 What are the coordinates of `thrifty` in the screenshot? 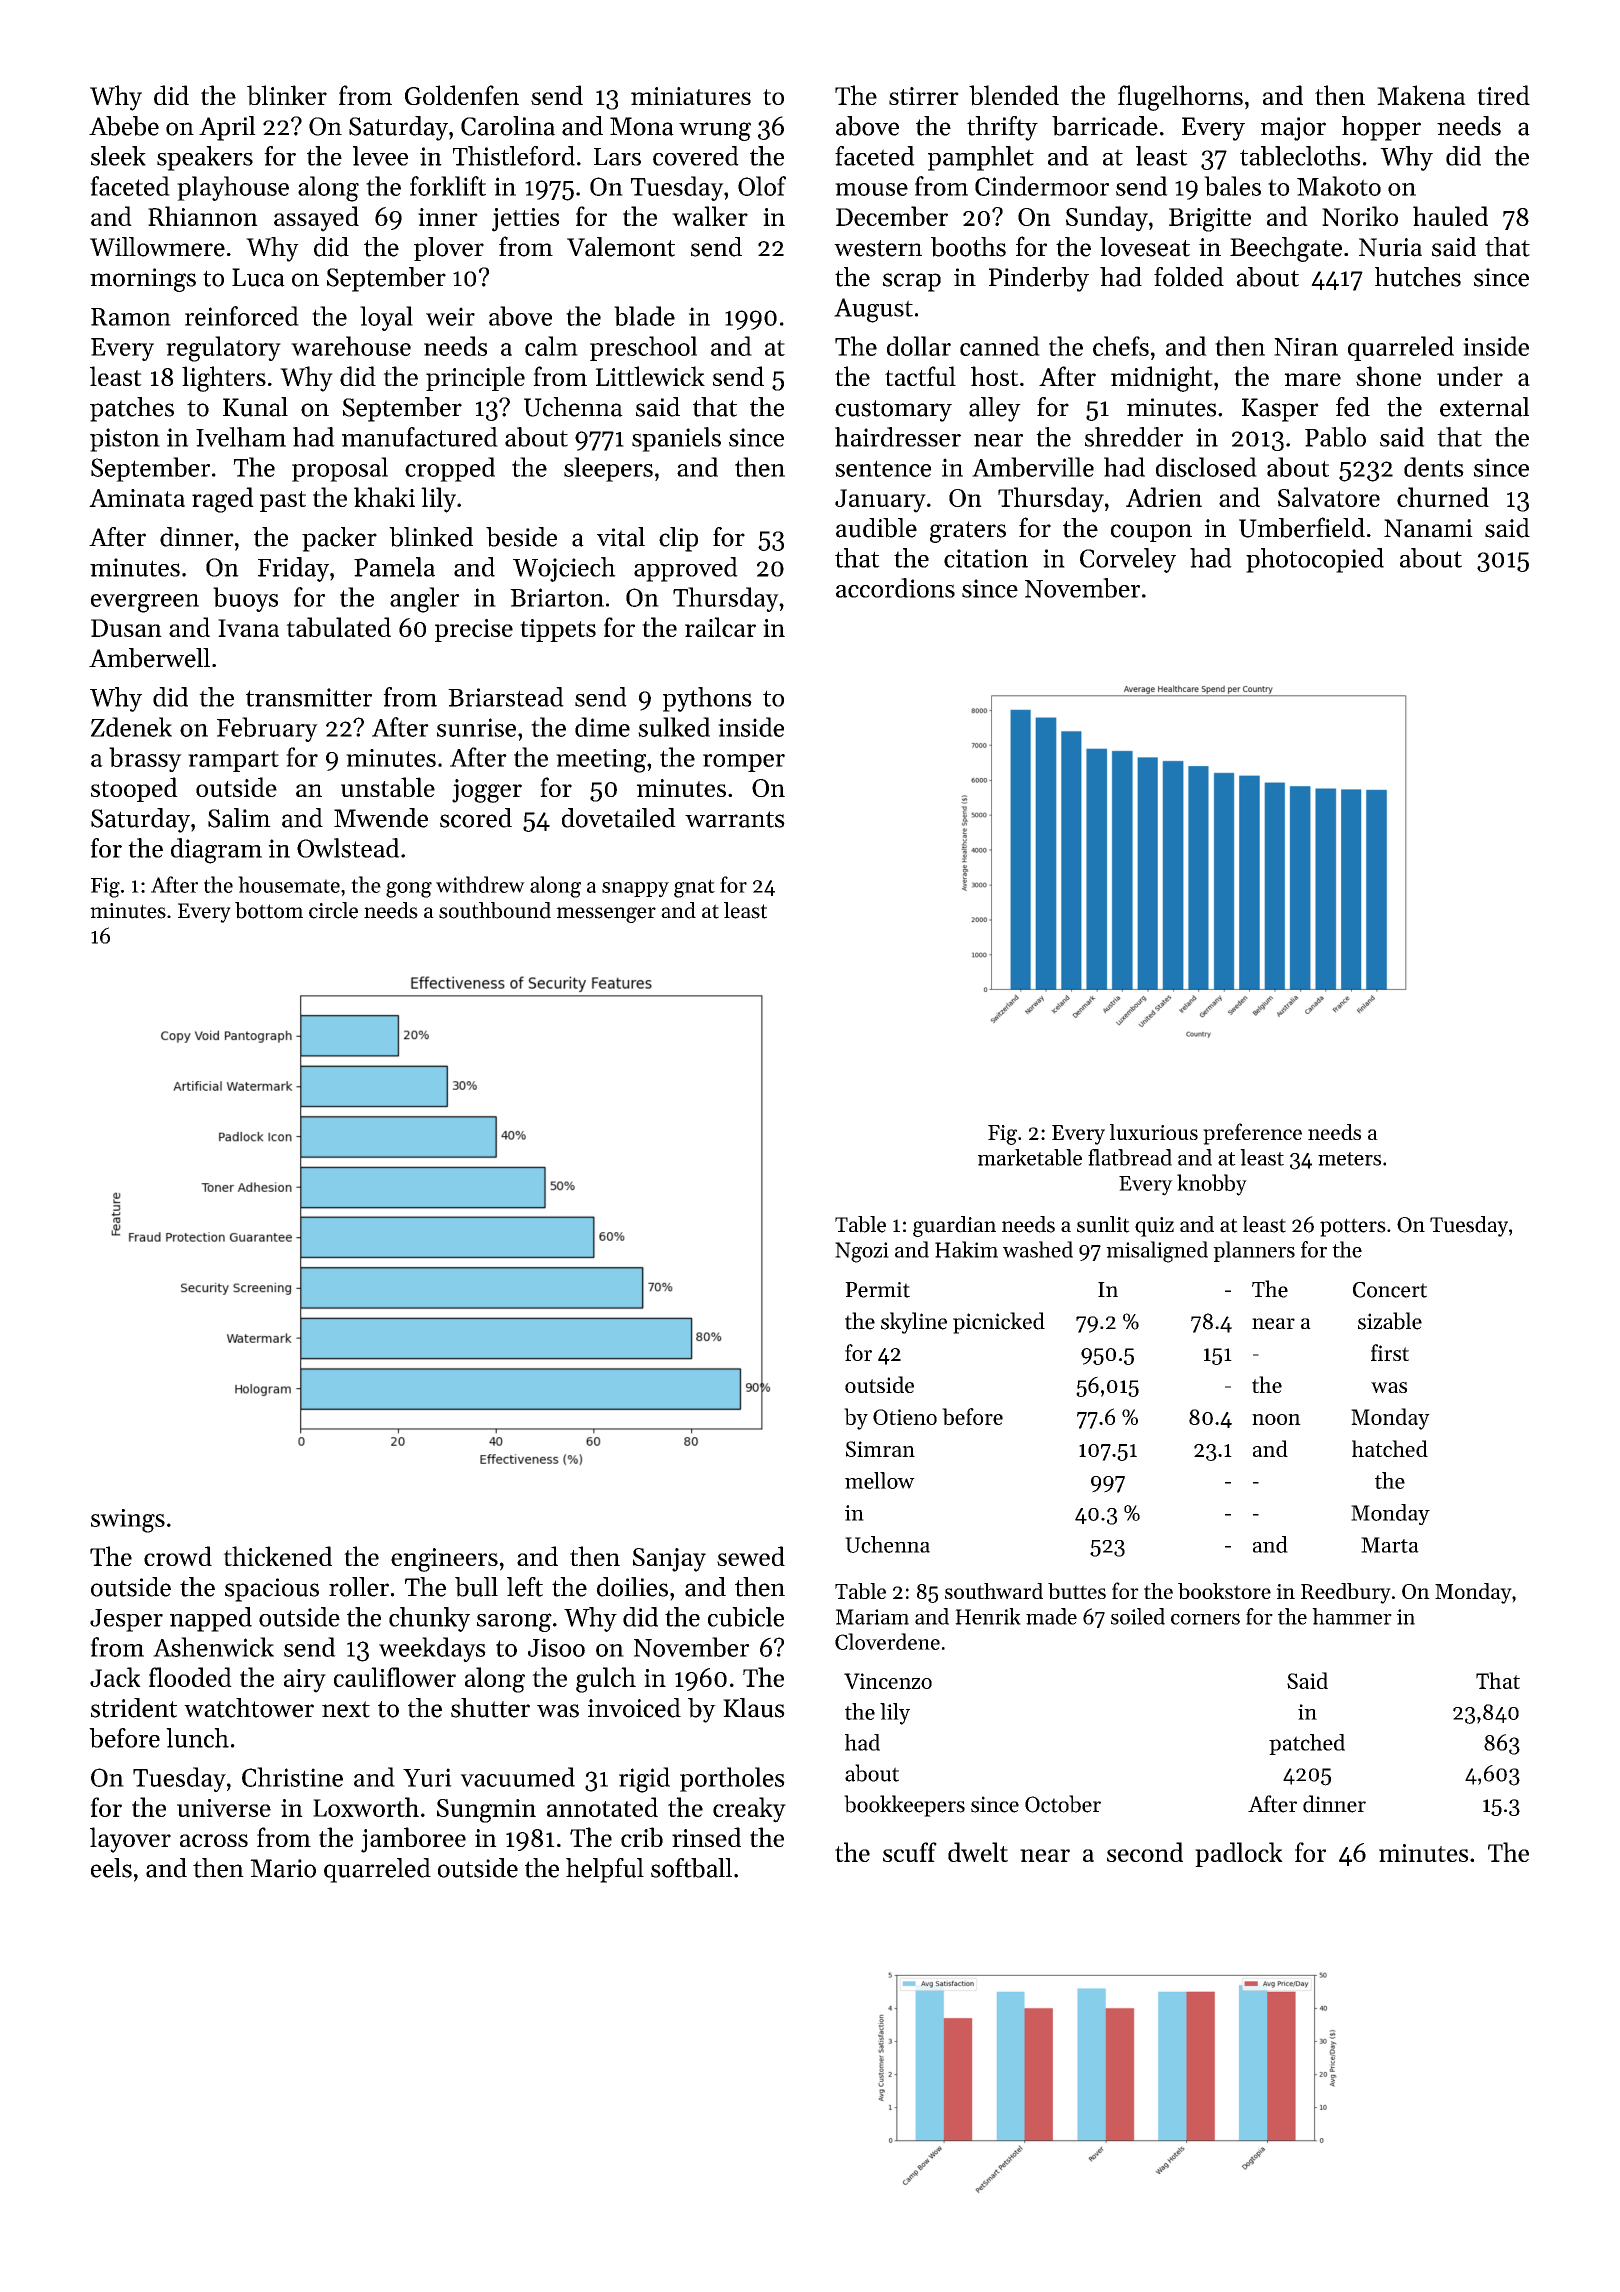 It's located at (1002, 128).
